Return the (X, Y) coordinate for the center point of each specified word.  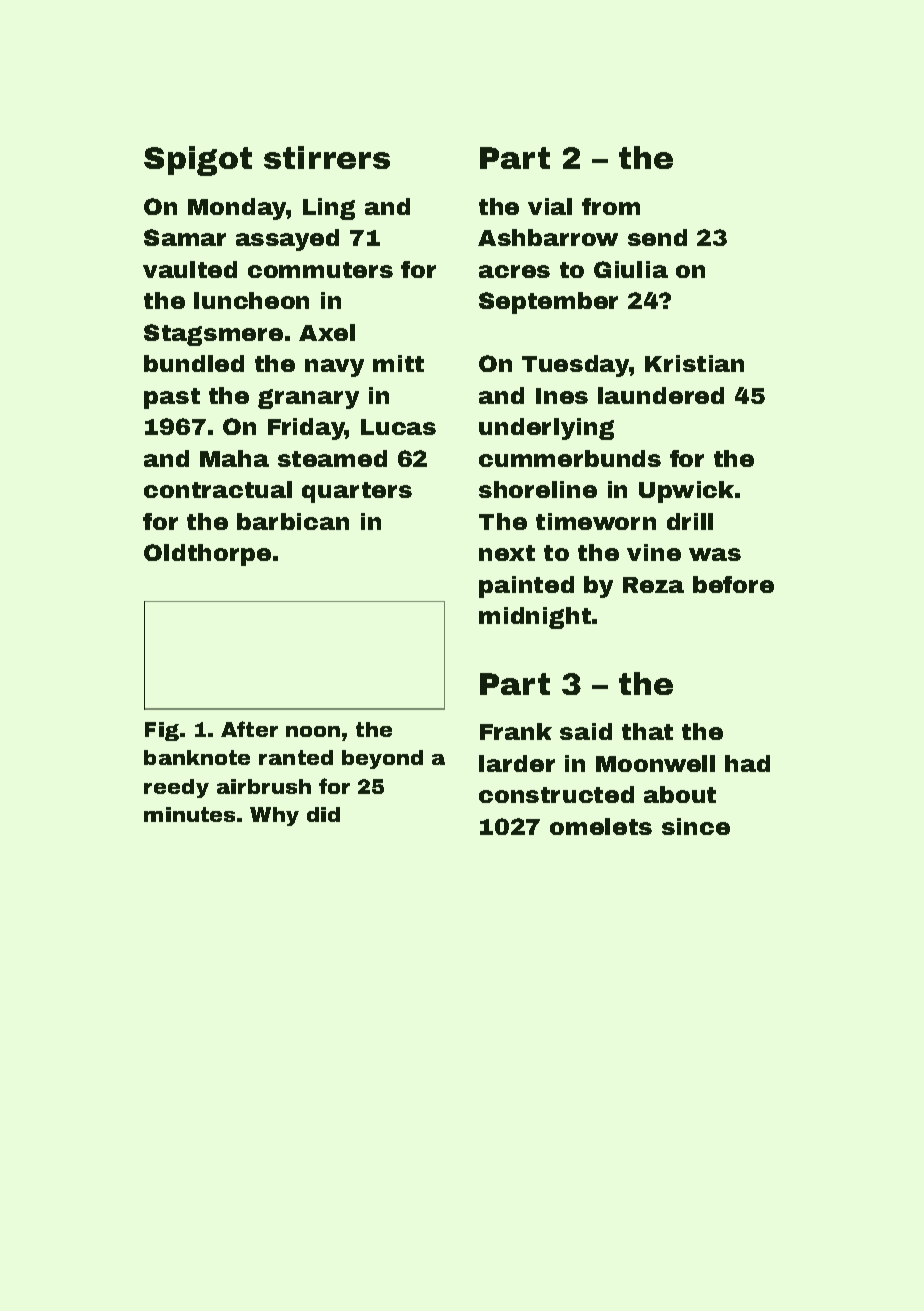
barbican (293, 521)
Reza (653, 585)
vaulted (190, 269)
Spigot (198, 161)
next (507, 553)
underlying (546, 429)
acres (514, 271)
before (733, 584)
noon (313, 731)
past (172, 398)
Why (274, 816)
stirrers (327, 157)
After (249, 729)
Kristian (694, 363)
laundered (661, 395)
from (611, 206)
